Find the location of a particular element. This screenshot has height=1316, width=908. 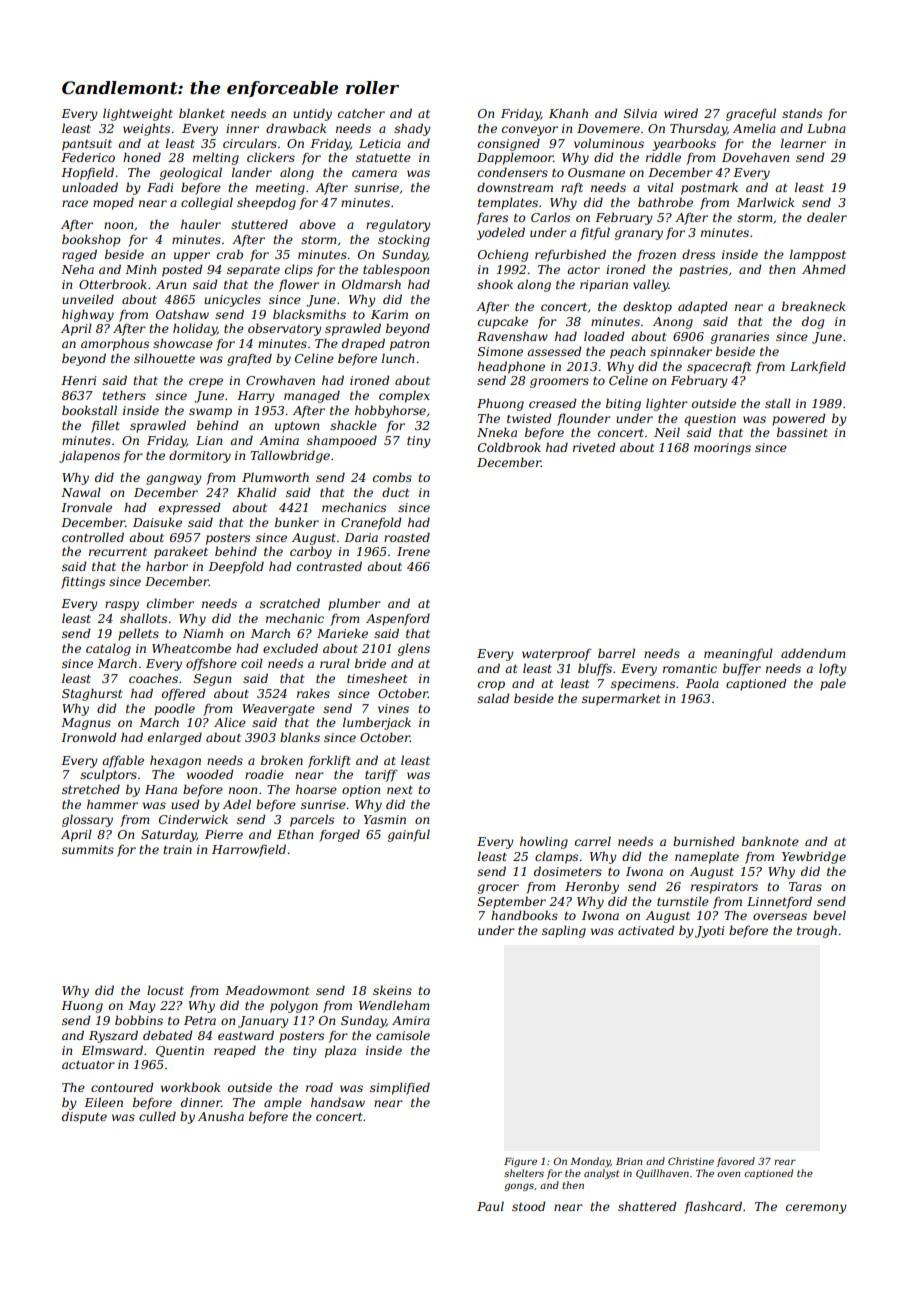

crop is located at coordinates (491, 686).
